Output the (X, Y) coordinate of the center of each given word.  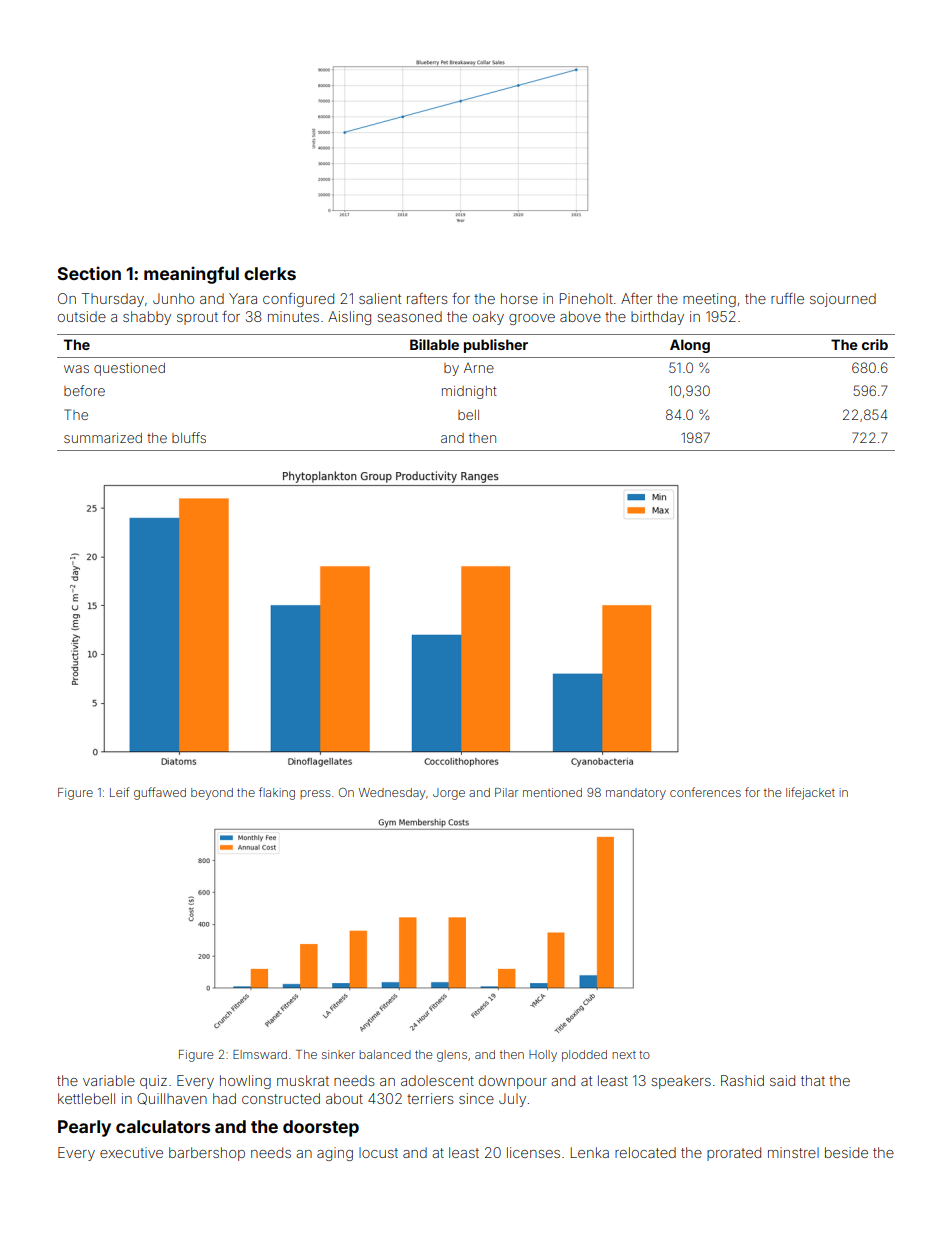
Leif (119, 792)
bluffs (189, 437)
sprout (197, 318)
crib (875, 344)
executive (131, 1152)
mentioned (552, 792)
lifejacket (810, 793)
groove (532, 319)
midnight (469, 392)
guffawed (160, 793)
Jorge (449, 794)
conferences (705, 792)
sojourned (843, 300)
